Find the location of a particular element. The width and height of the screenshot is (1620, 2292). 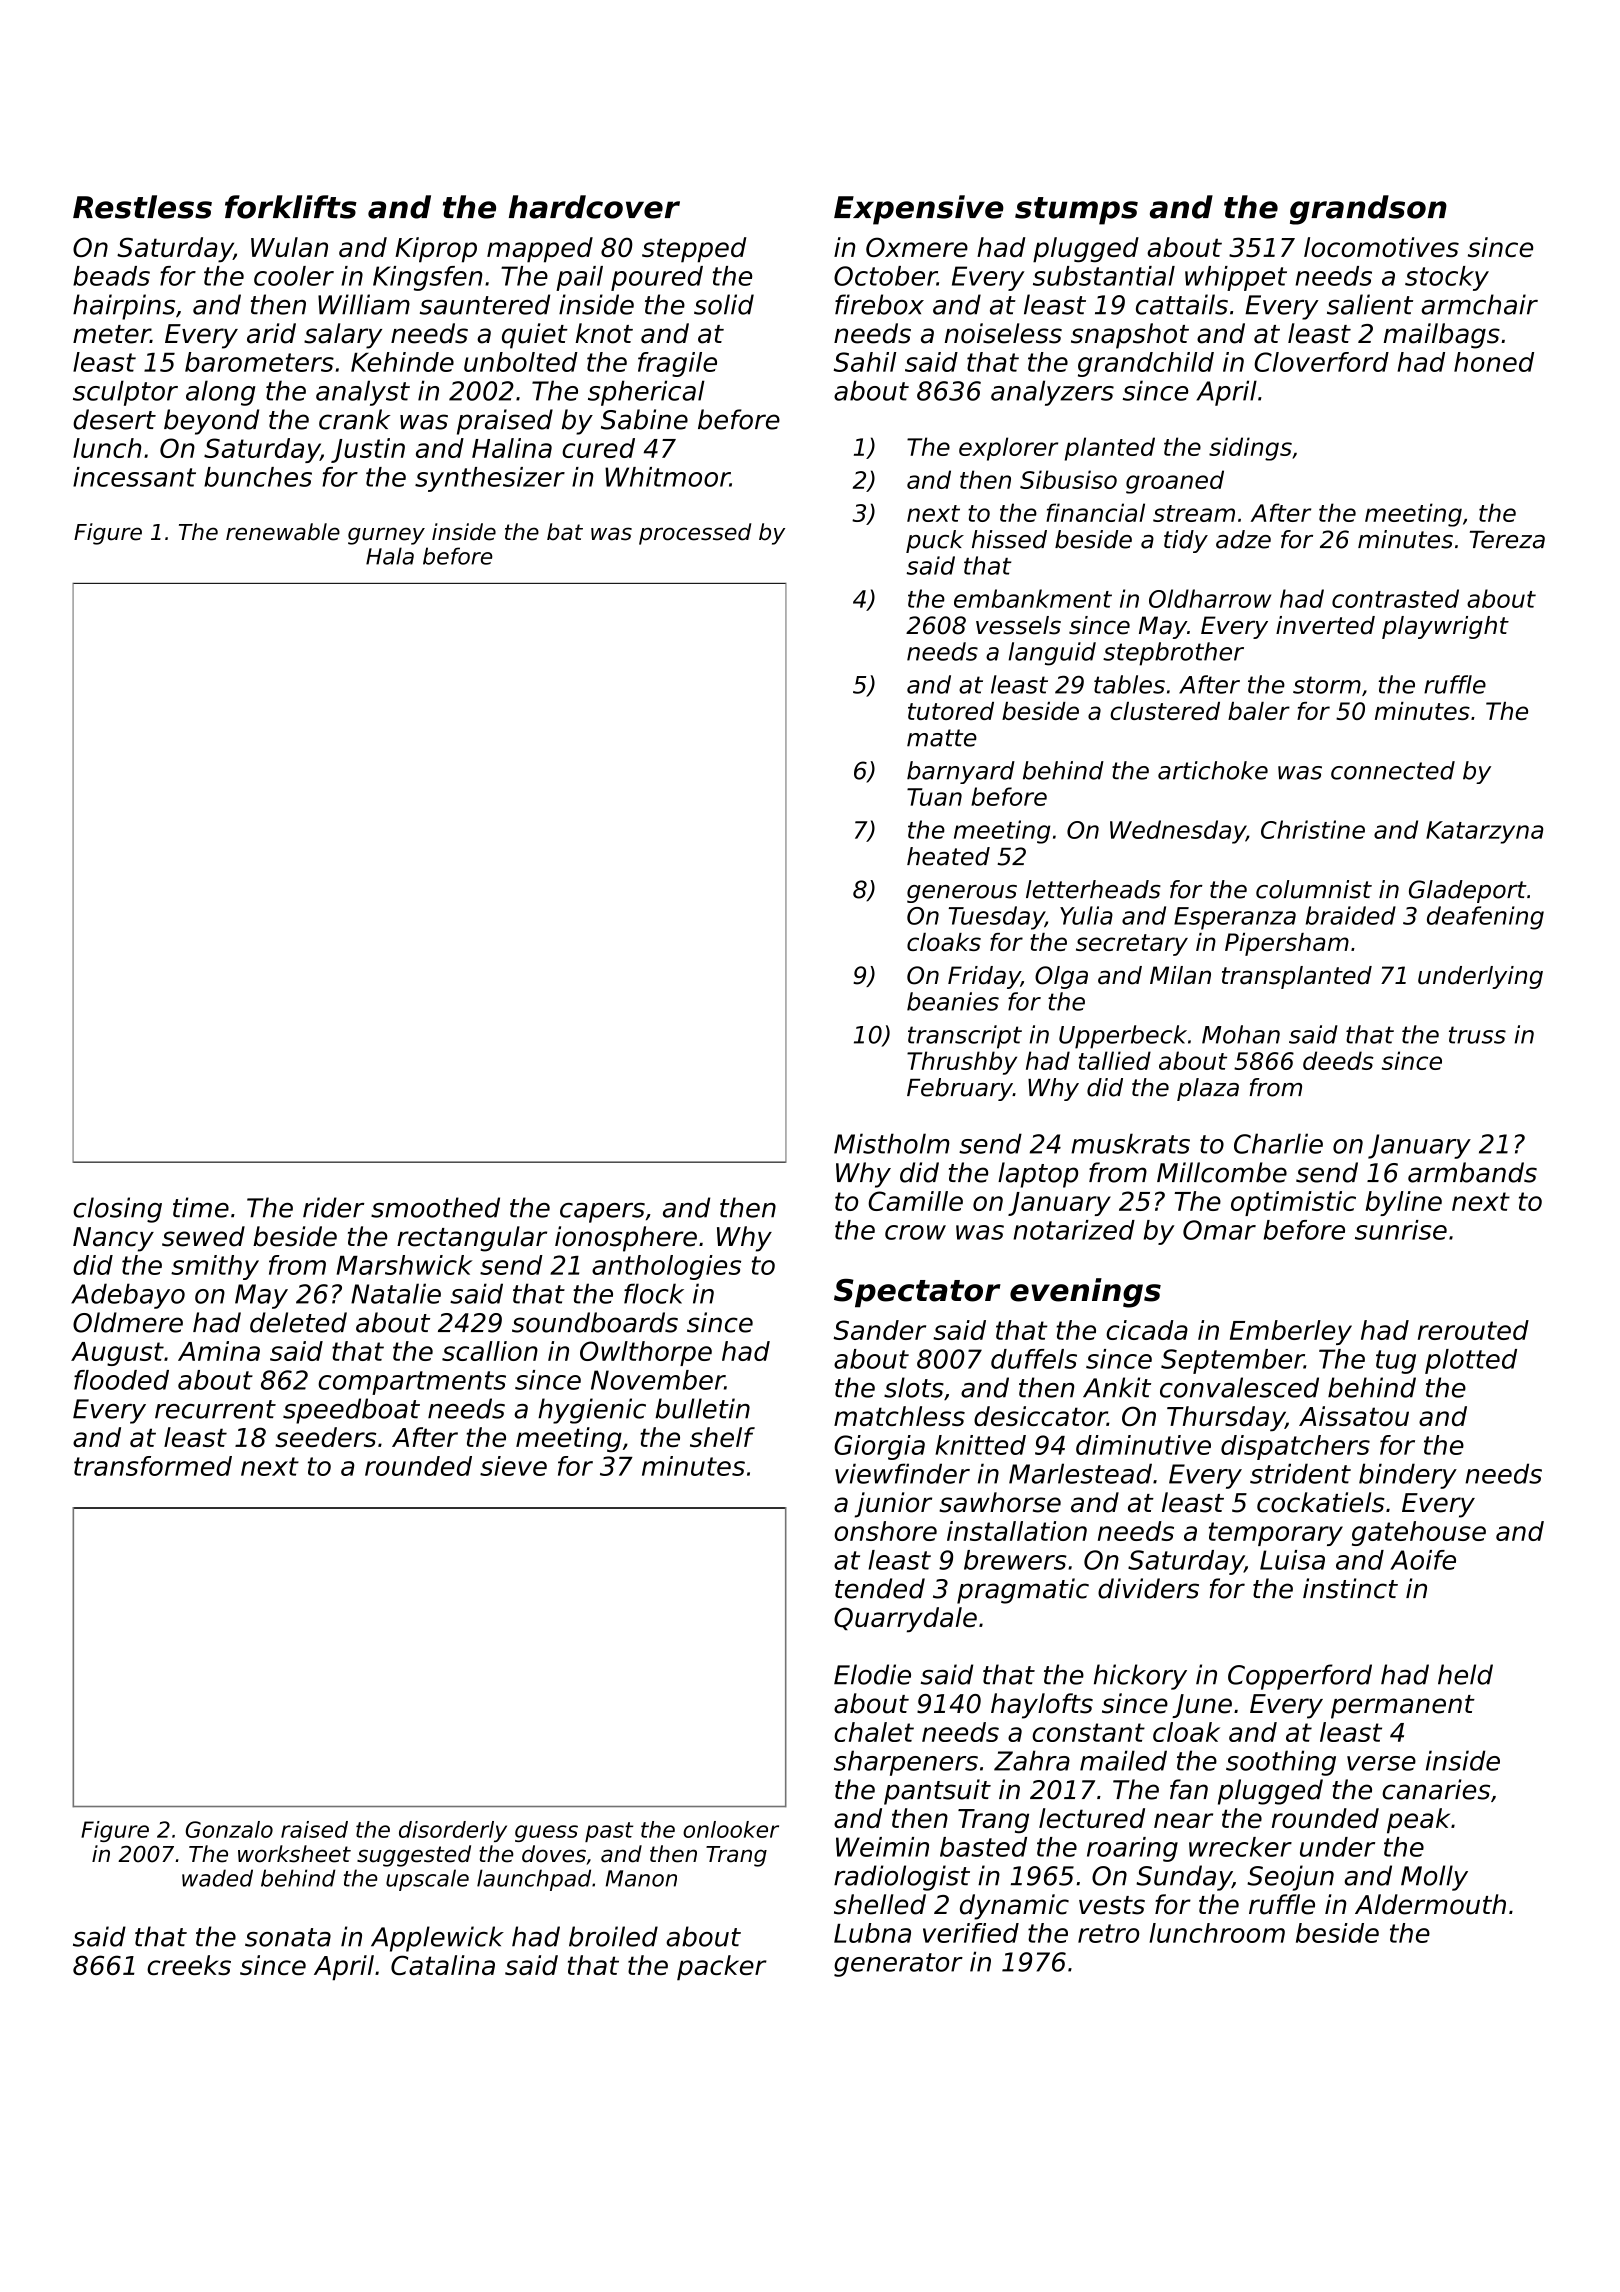

tutored is located at coordinates (951, 711).
